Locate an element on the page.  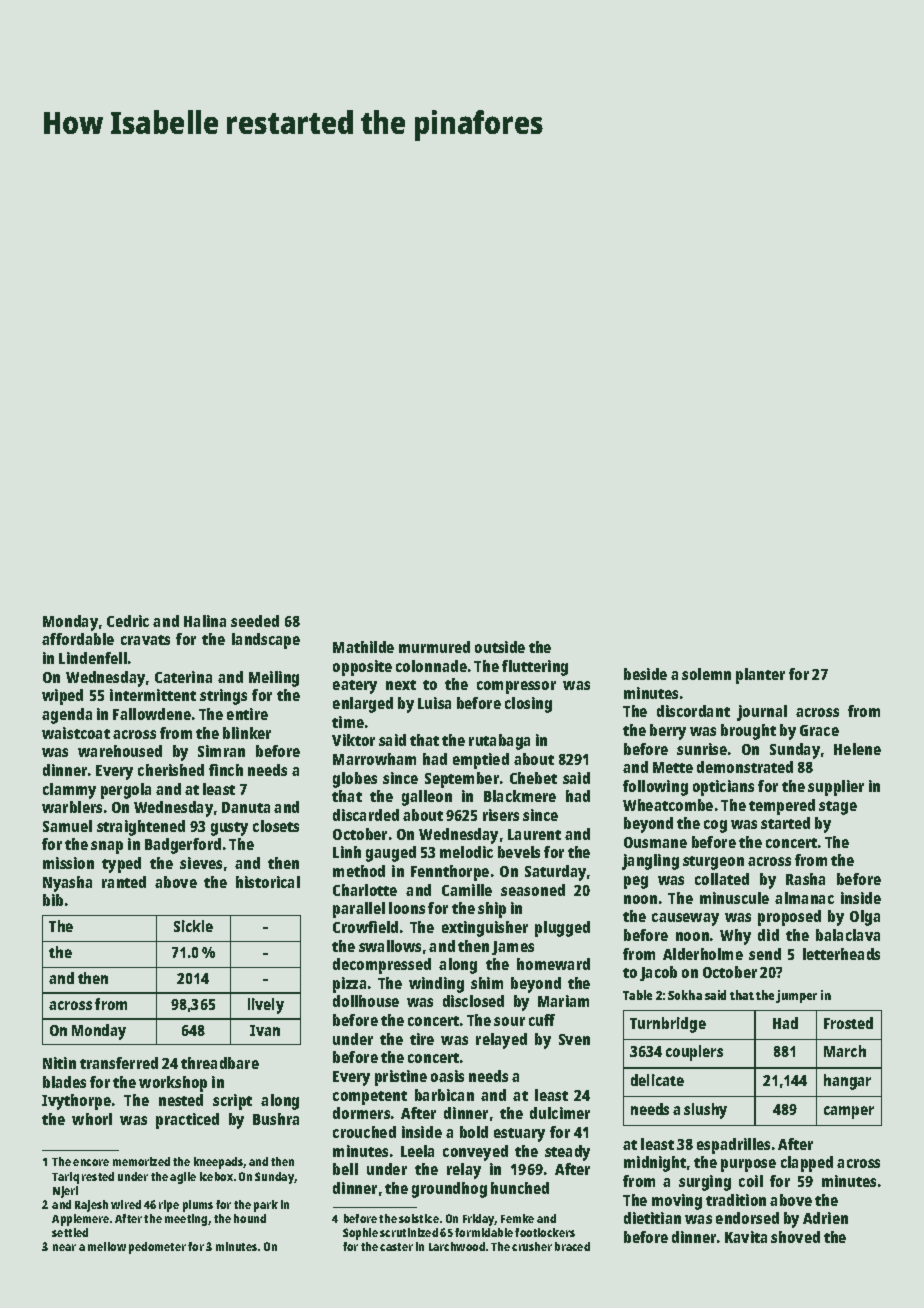
plugged is located at coordinates (562, 929).
